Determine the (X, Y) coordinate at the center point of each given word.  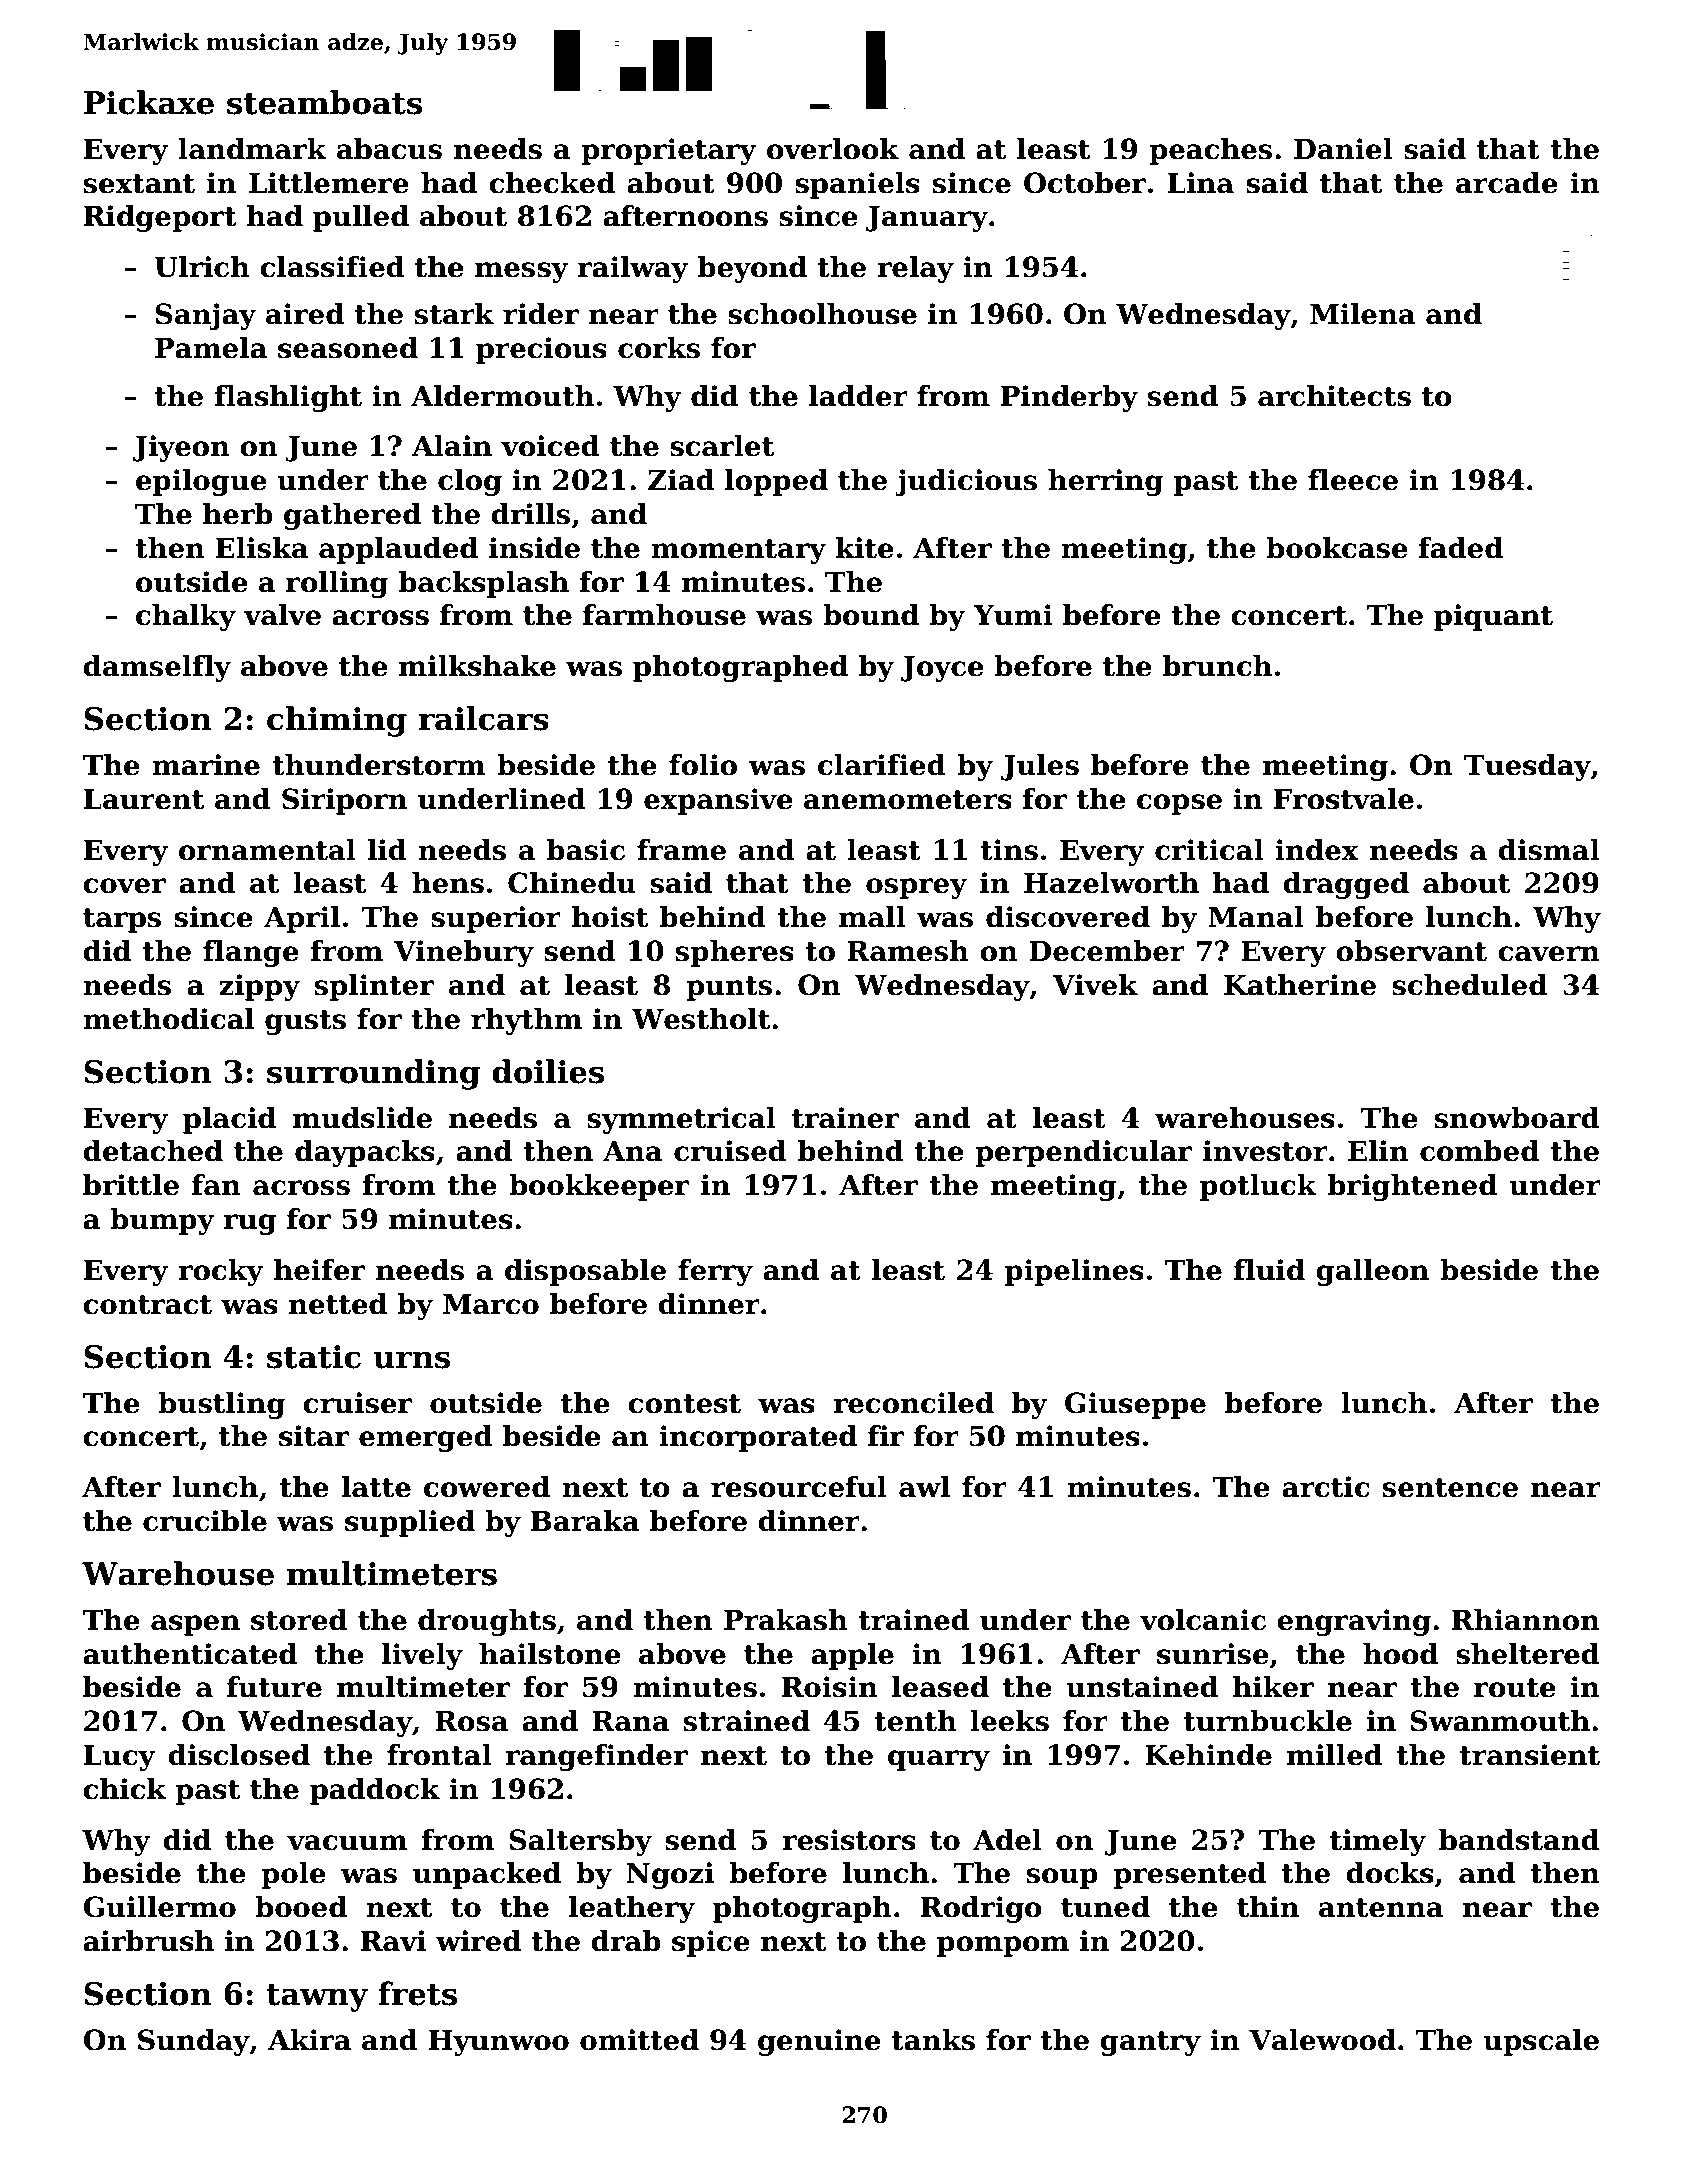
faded (1460, 548)
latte (376, 1487)
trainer (845, 1118)
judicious (966, 482)
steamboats (324, 102)
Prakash (786, 1620)
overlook (833, 149)
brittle (131, 1185)
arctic (1326, 1487)
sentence (1450, 1488)
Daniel (1343, 149)
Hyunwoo (499, 2043)
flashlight (288, 398)
